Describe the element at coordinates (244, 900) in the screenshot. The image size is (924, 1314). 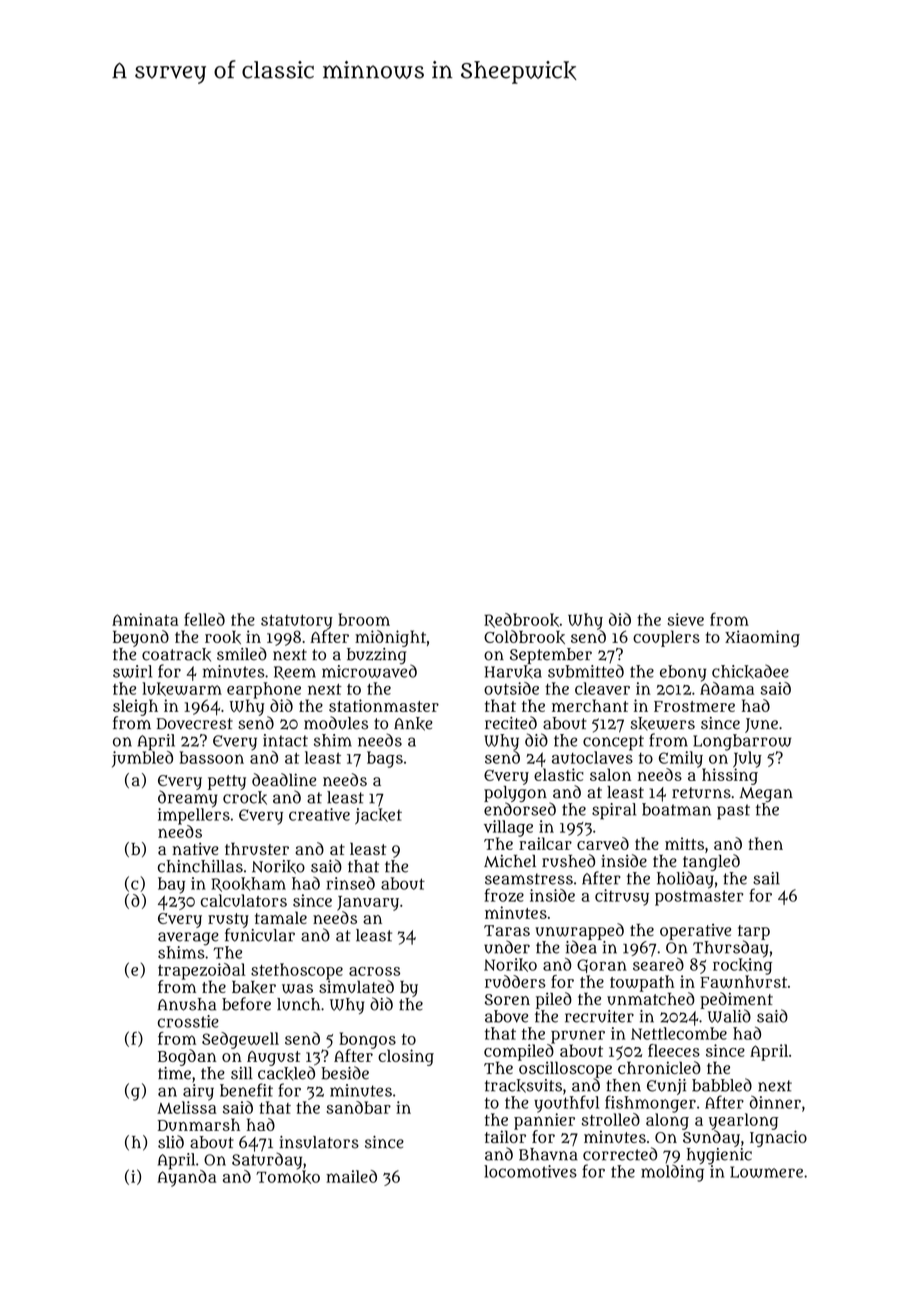
I see `calculators` at that location.
